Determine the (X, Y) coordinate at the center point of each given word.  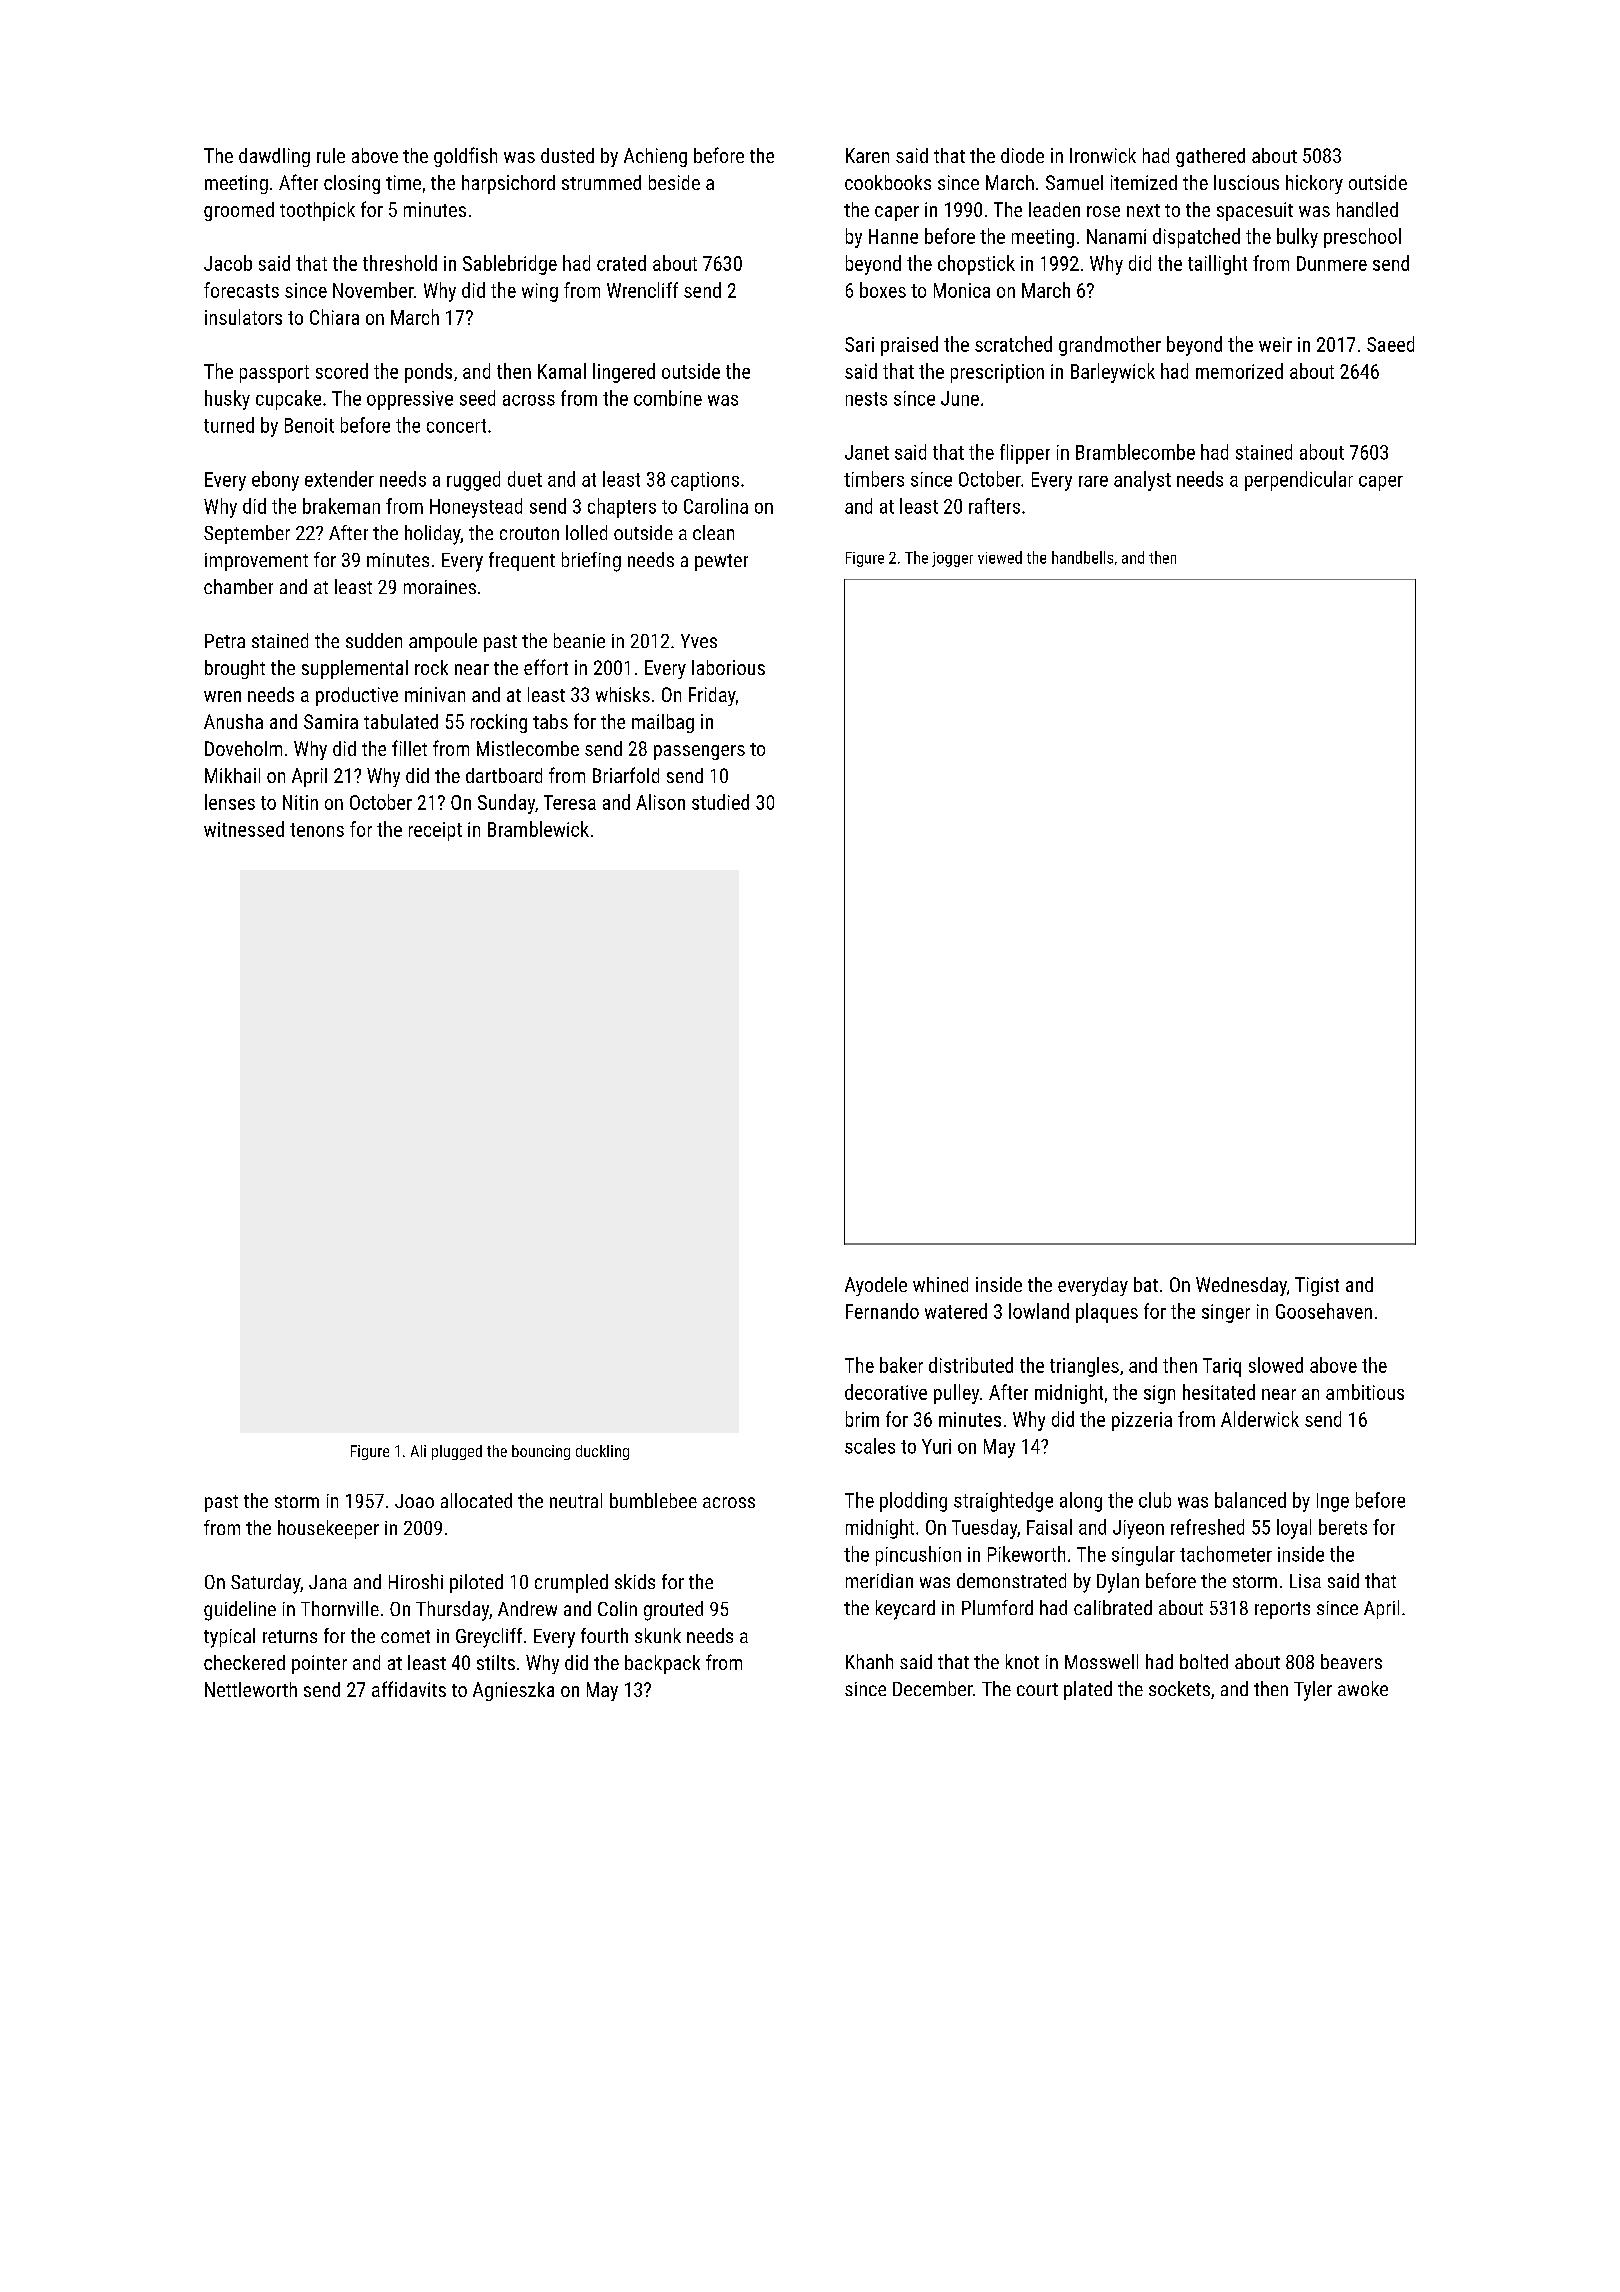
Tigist (1317, 1286)
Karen (867, 155)
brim (862, 1419)
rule (331, 155)
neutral (576, 1500)
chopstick (976, 265)
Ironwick (1103, 155)
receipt (435, 831)
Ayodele (876, 1286)
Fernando (882, 1311)
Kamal (562, 371)
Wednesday (1241, 1286)
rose (1103, 211)
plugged (457, 1452)
